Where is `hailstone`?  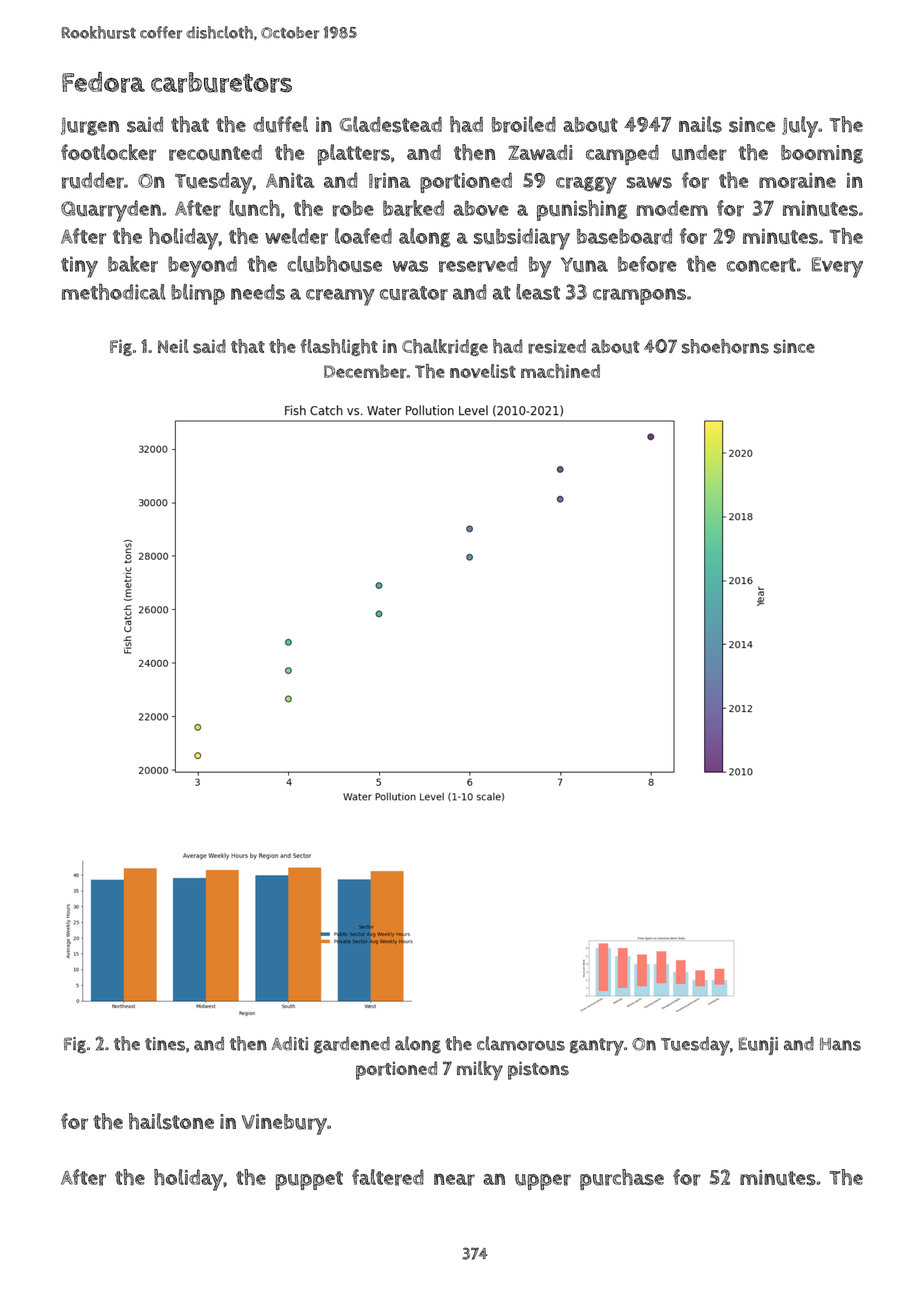 hailstone is located at coordinates (171, 1121).
